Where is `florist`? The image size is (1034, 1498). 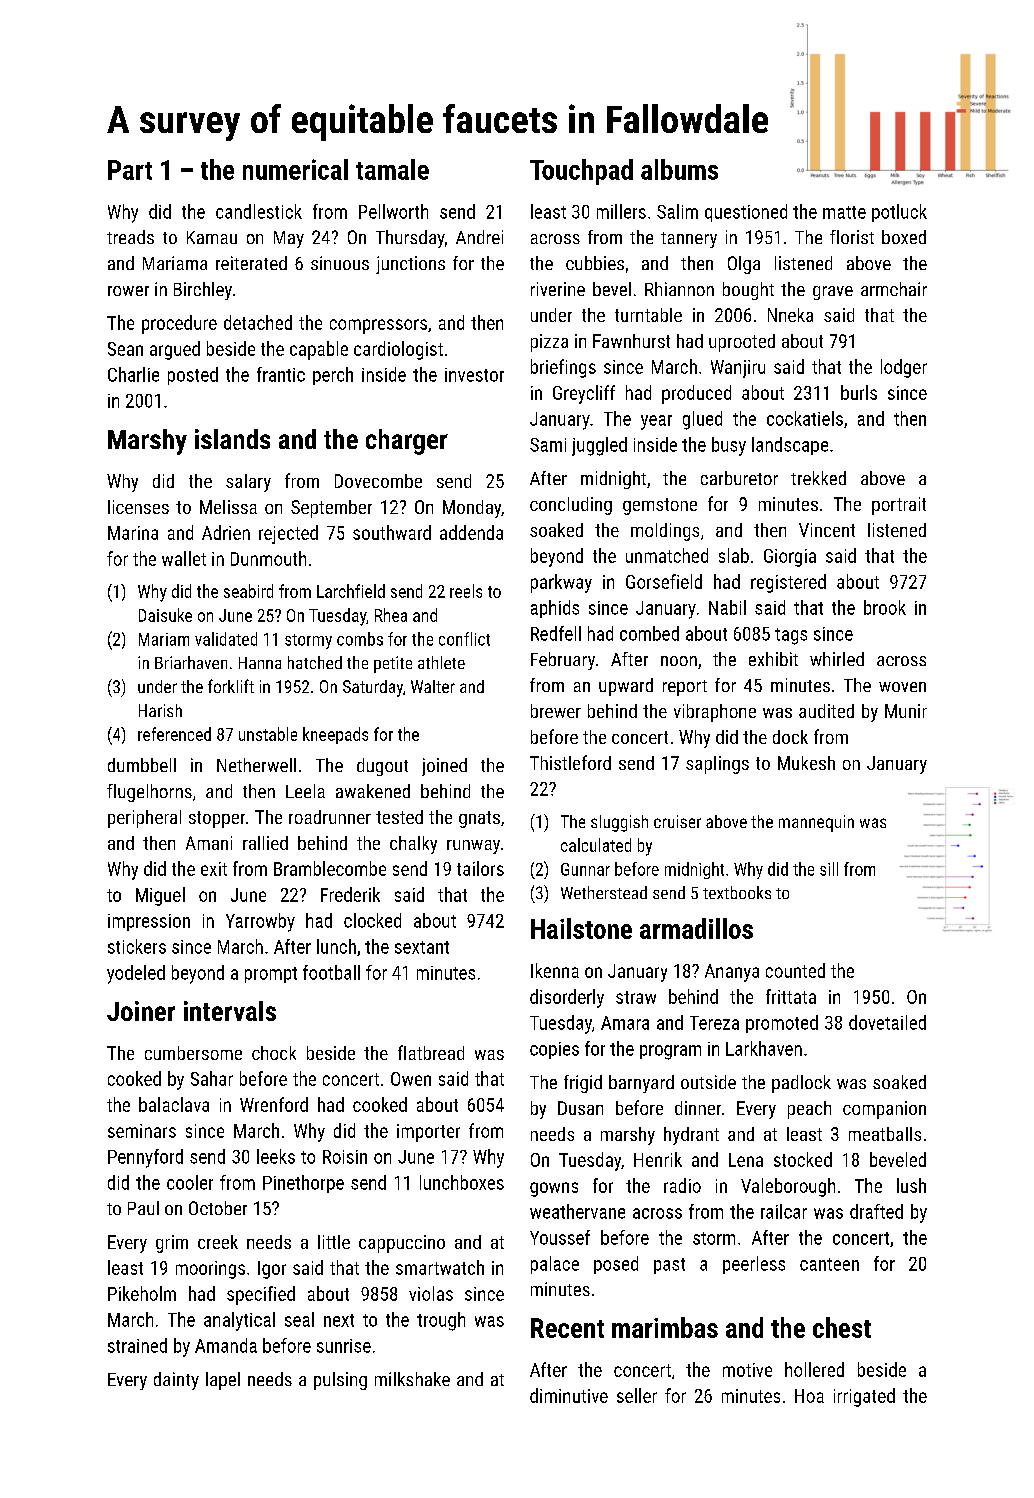
florist is located at coordinates (852, 237).
